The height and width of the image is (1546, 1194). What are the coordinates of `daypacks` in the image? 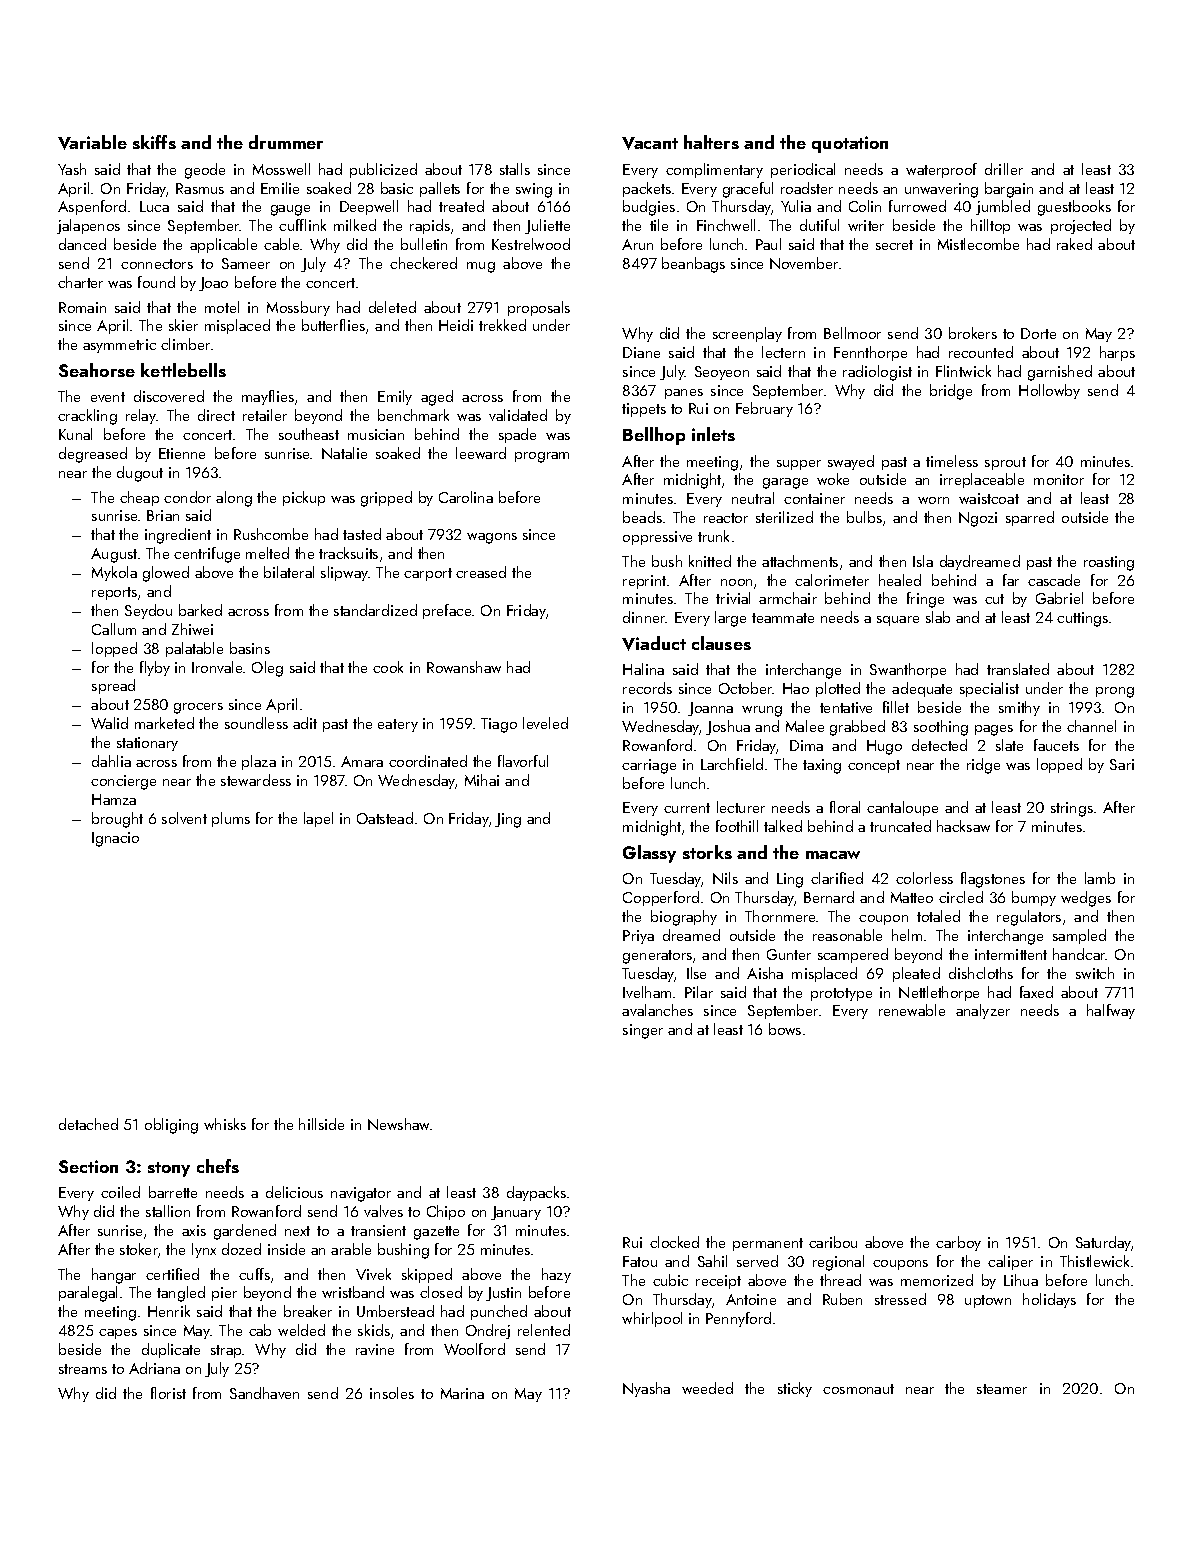 It's located at (536, 1193).
